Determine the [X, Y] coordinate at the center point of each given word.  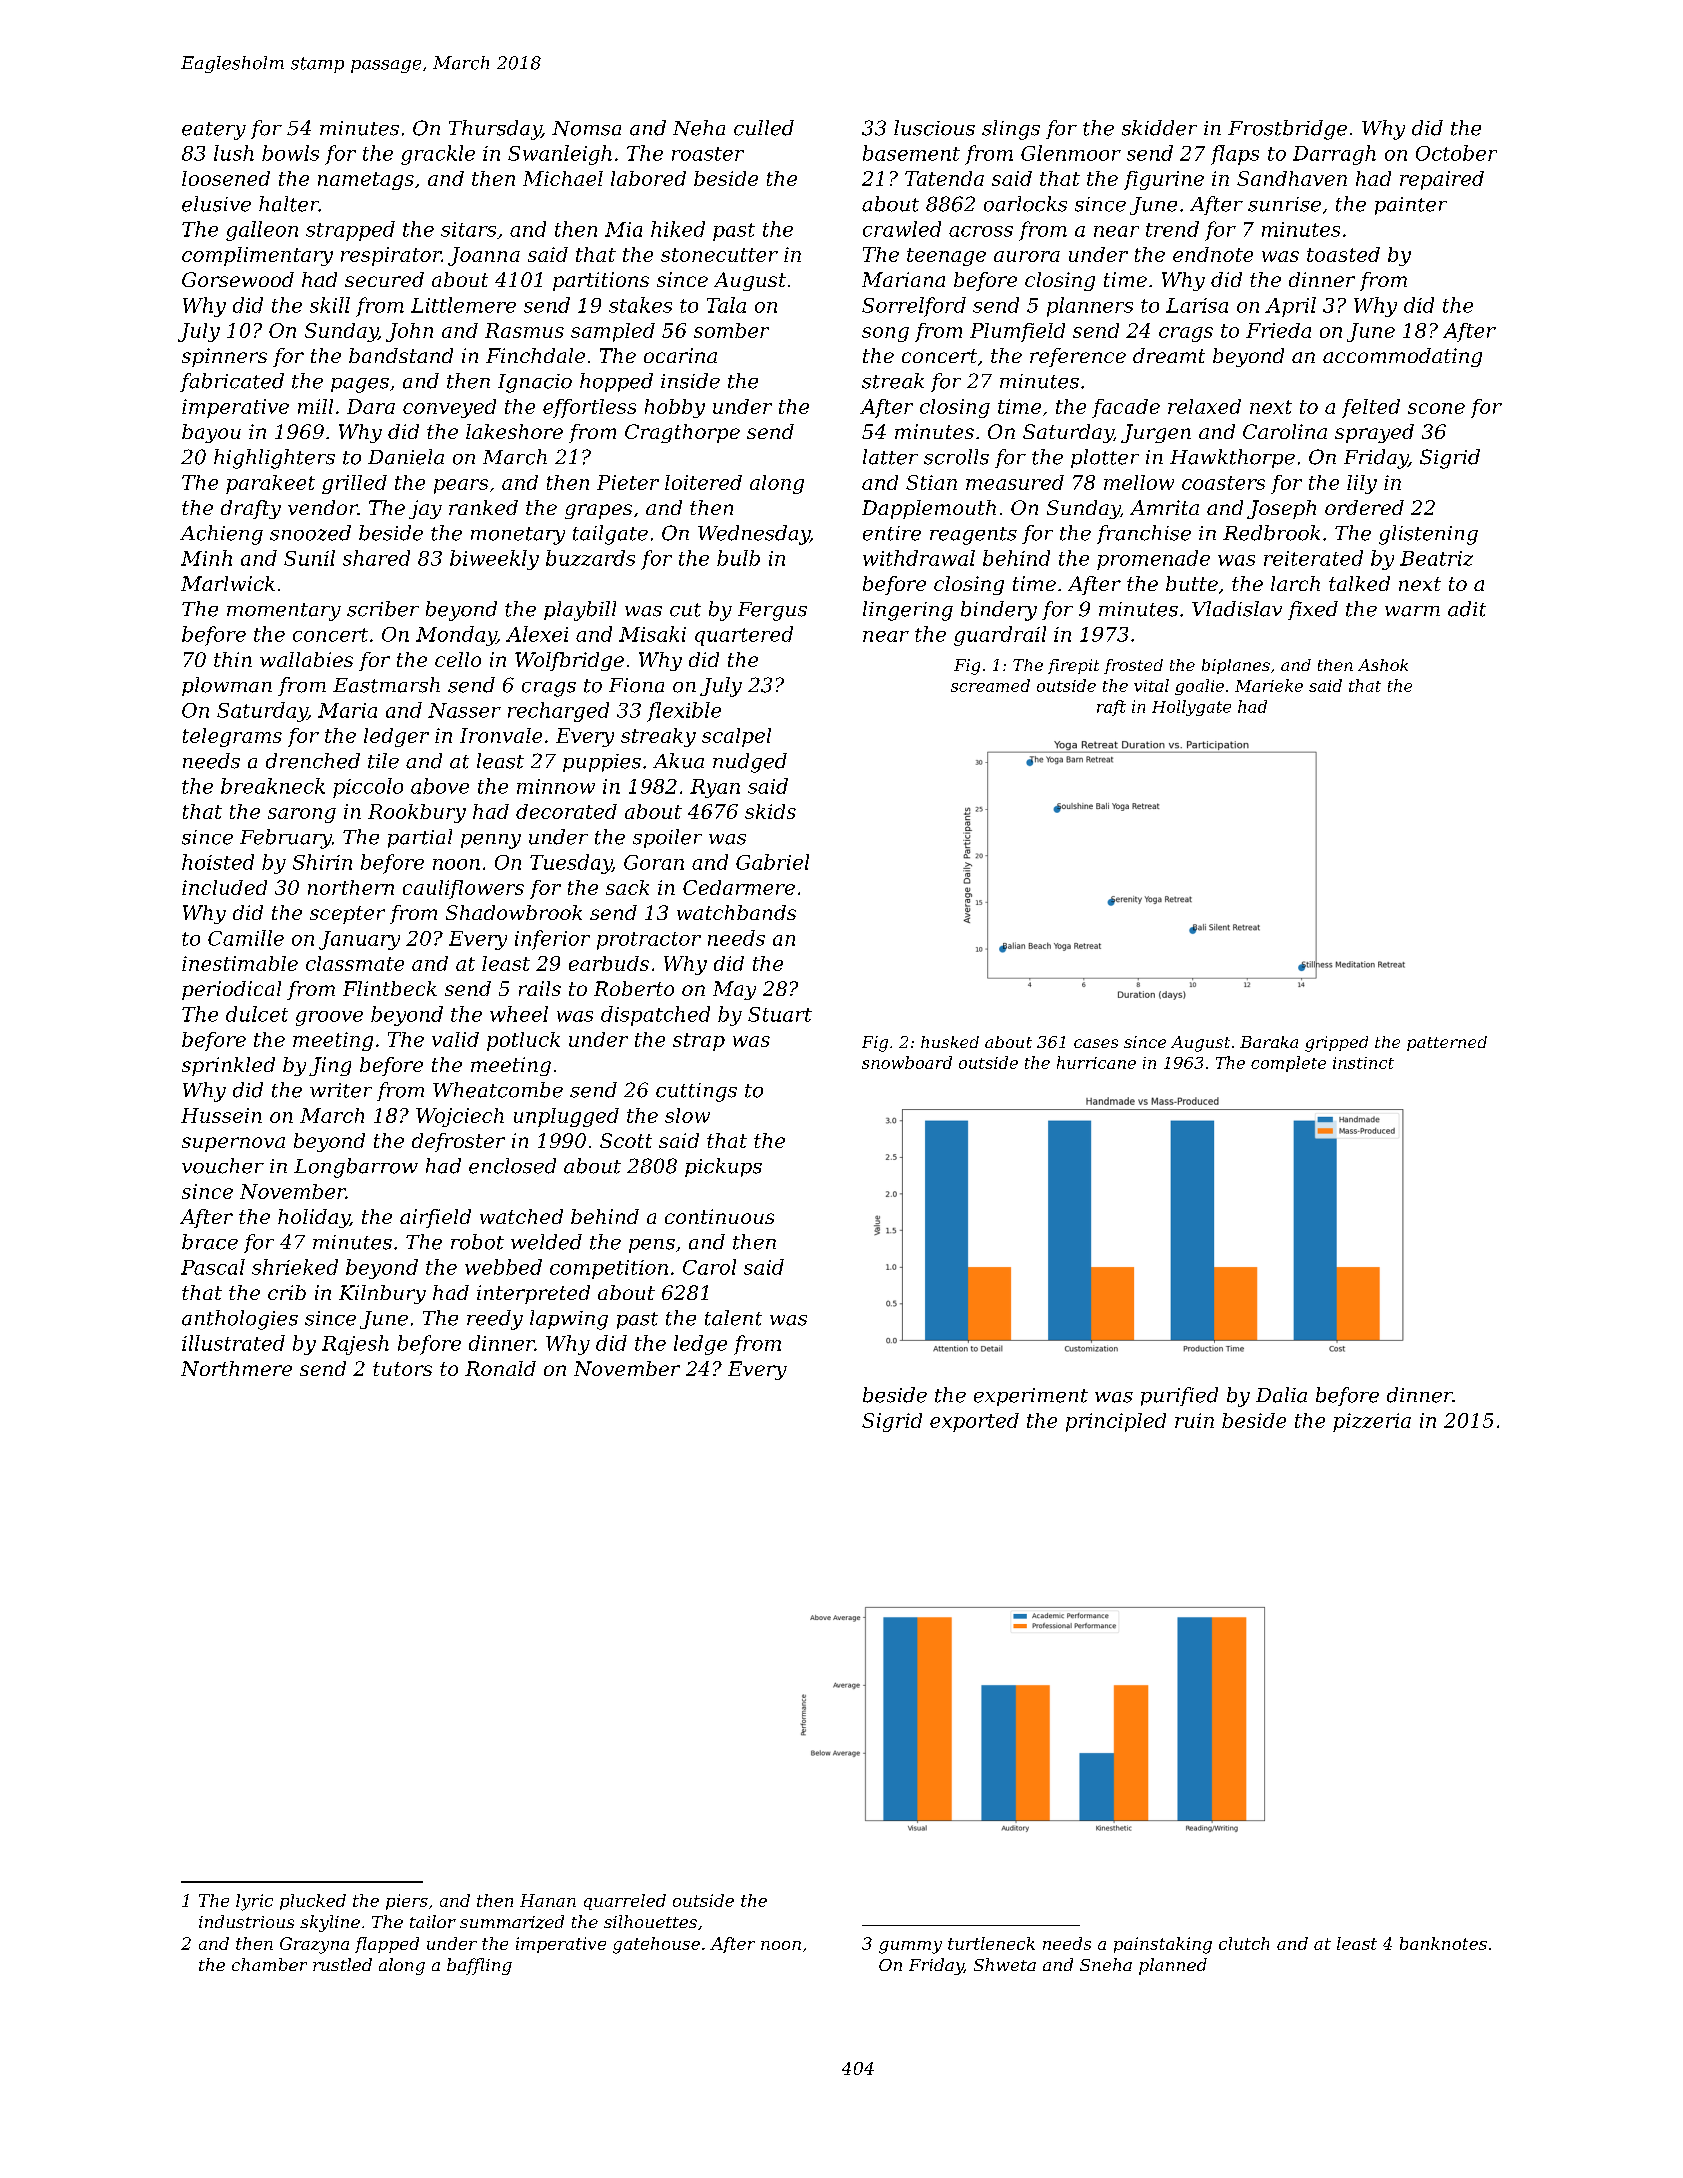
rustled [342, 1964]
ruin [1194, 1420]
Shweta [1005, 1964]
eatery [214, 131]
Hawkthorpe [1232, 458]
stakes [640, 305]
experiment [1031, 1397]
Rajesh [355, 1345]
